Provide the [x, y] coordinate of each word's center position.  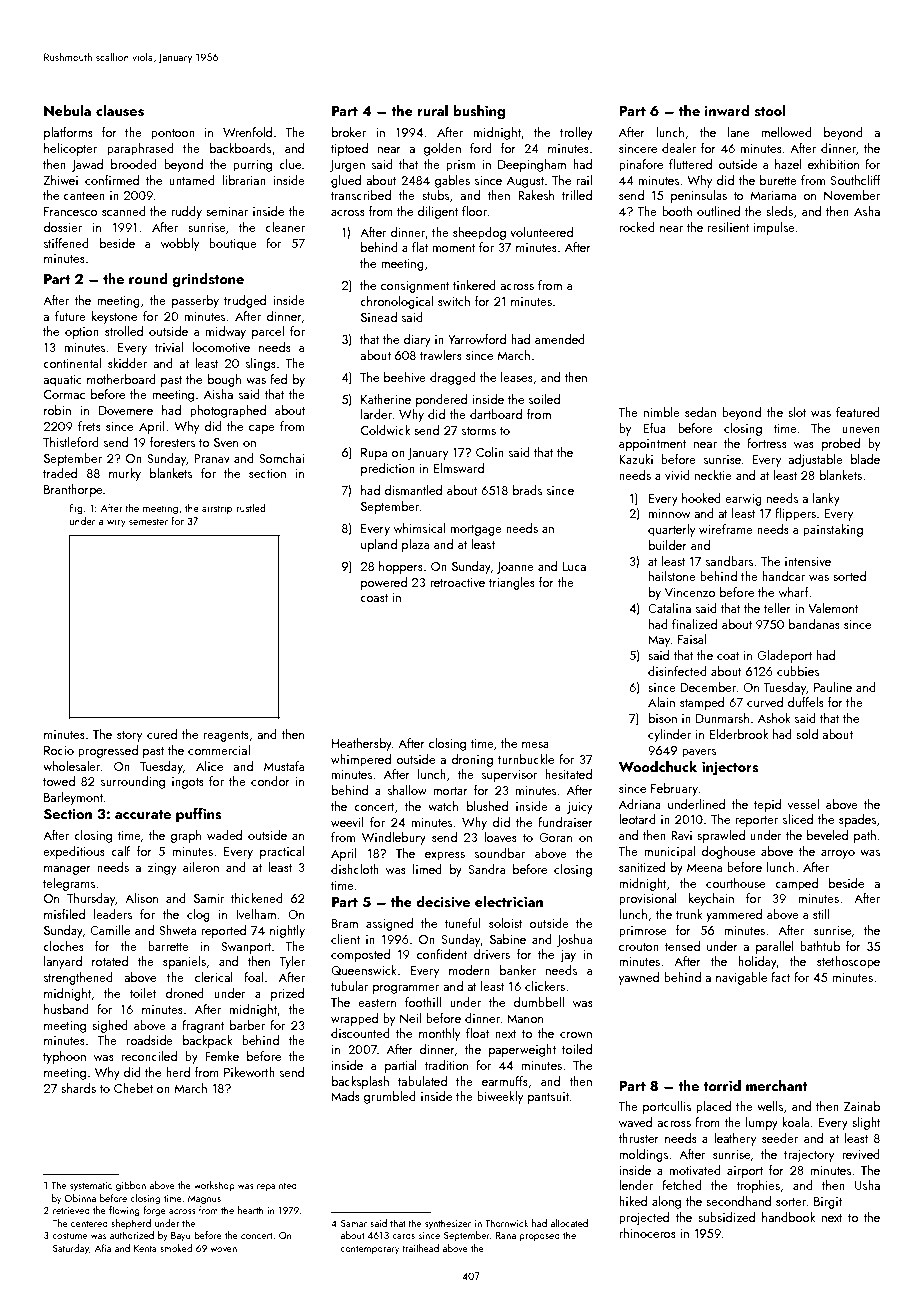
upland [379, 545]
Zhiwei [60, 180]
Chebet [133, 1088]
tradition [446, 1065]
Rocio [59, 750]
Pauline [833, 687]
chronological [396, 302]
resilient [728, 227]
